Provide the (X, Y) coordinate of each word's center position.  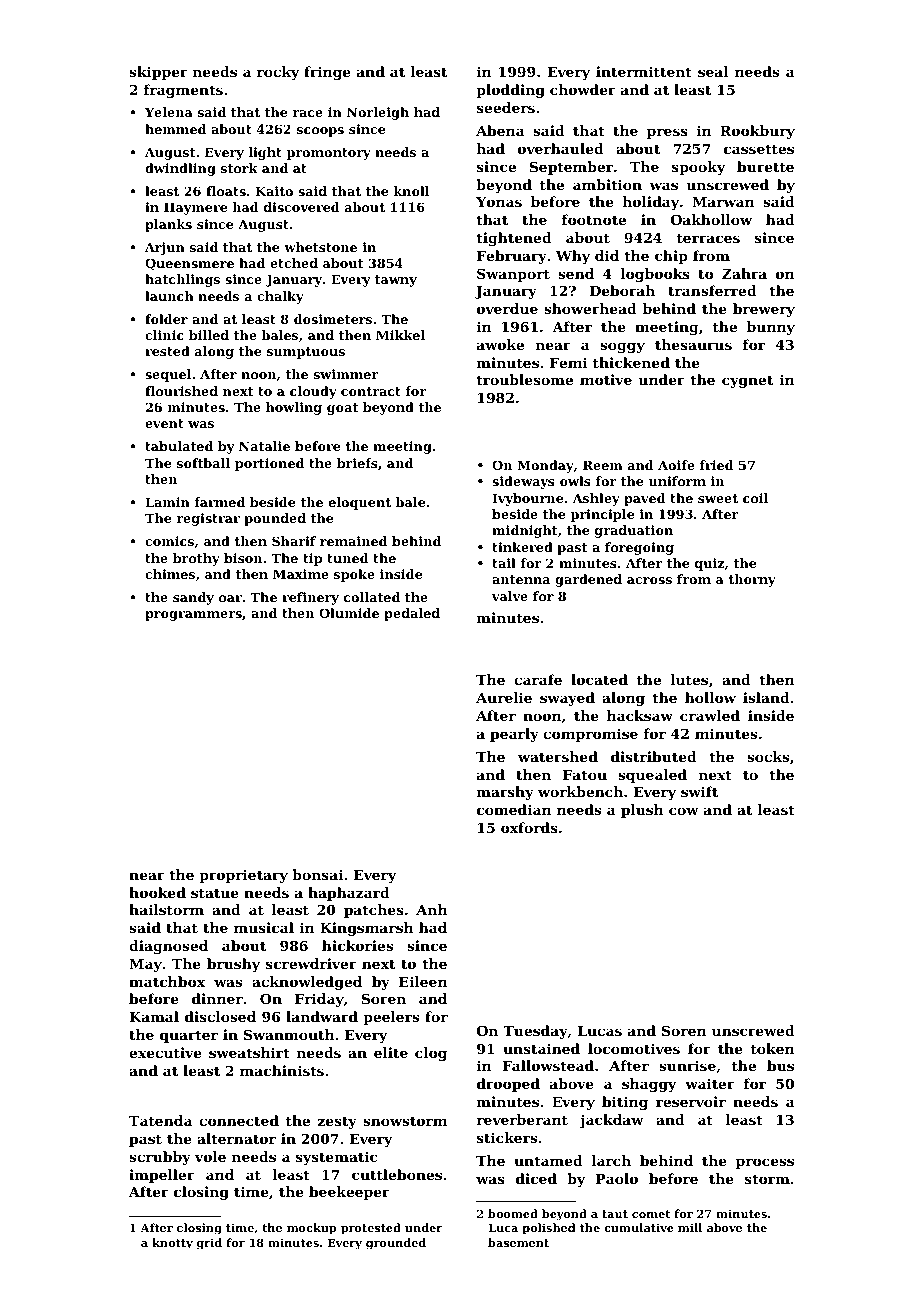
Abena (500, 130)
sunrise (687, 1065)
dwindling (180, 169)
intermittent (644, 71)
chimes (170, 574)
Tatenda (160, 1120)
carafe (538, 679)
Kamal (154, 1016)
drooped (508, 1085)
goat (342, 409)
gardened (588, 580)
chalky (280, 297)
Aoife (676, 465)
